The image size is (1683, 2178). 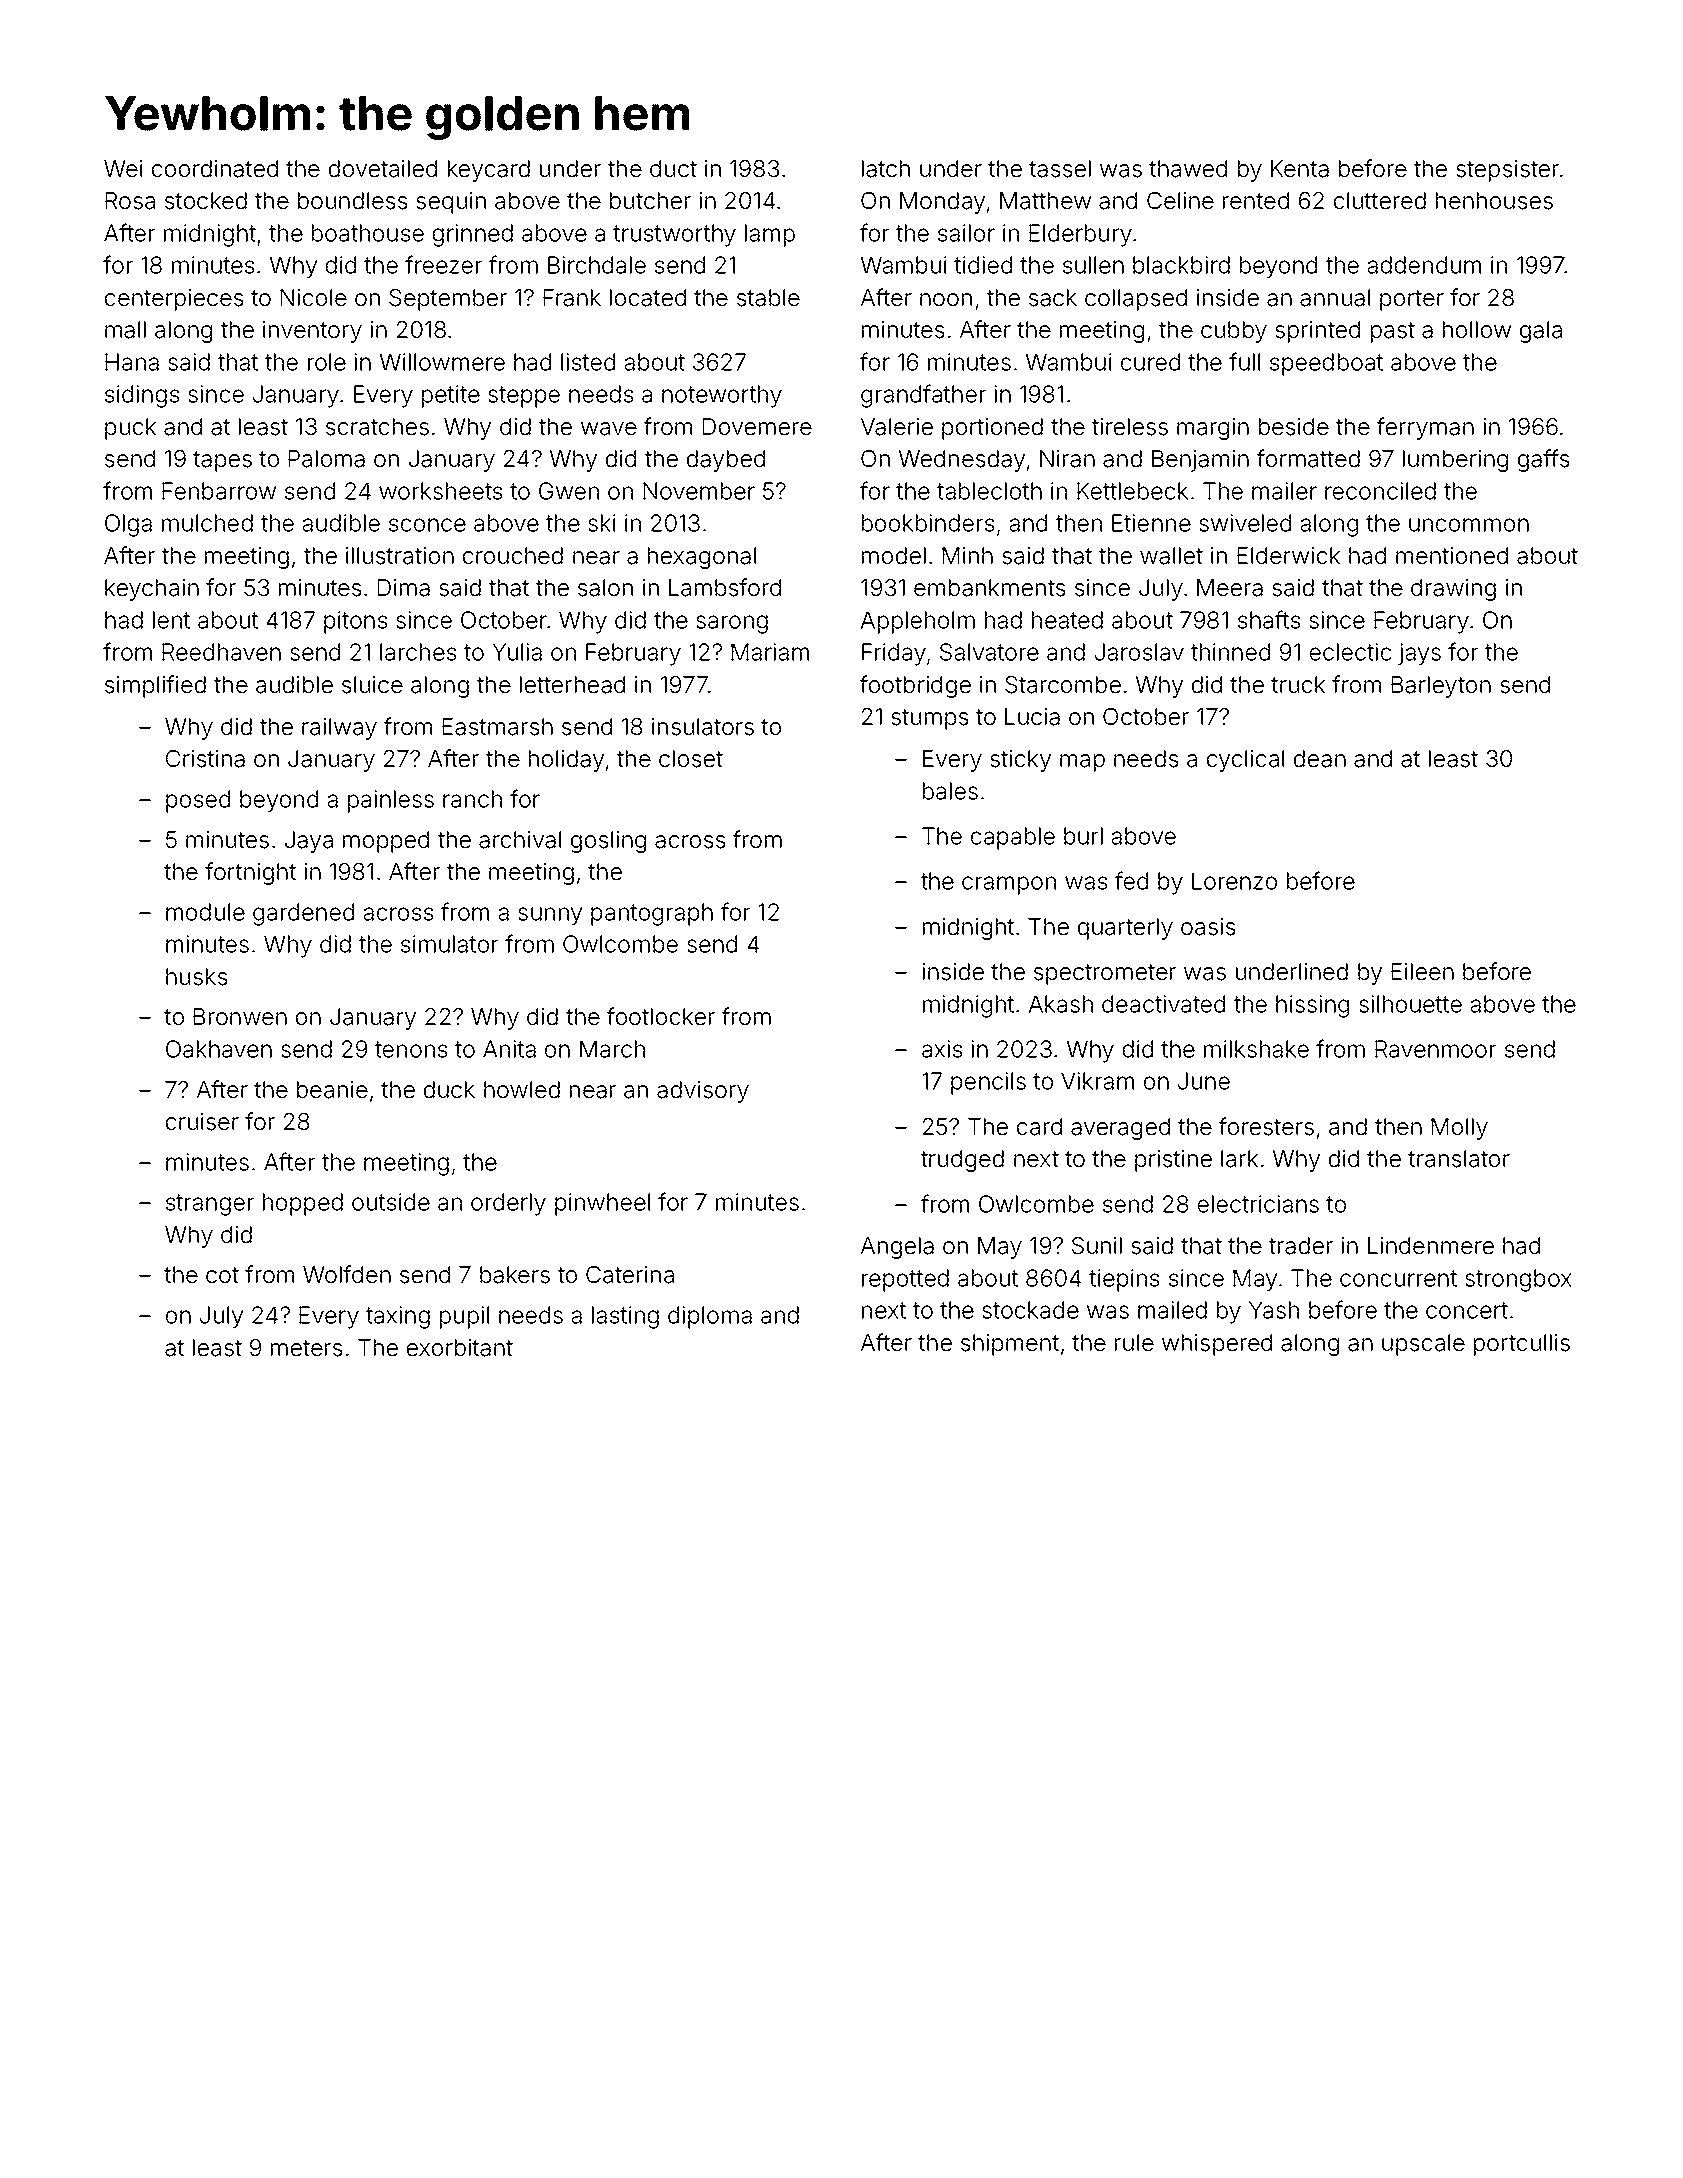 I want to click on concert, so click(x=1467, y=1310).
